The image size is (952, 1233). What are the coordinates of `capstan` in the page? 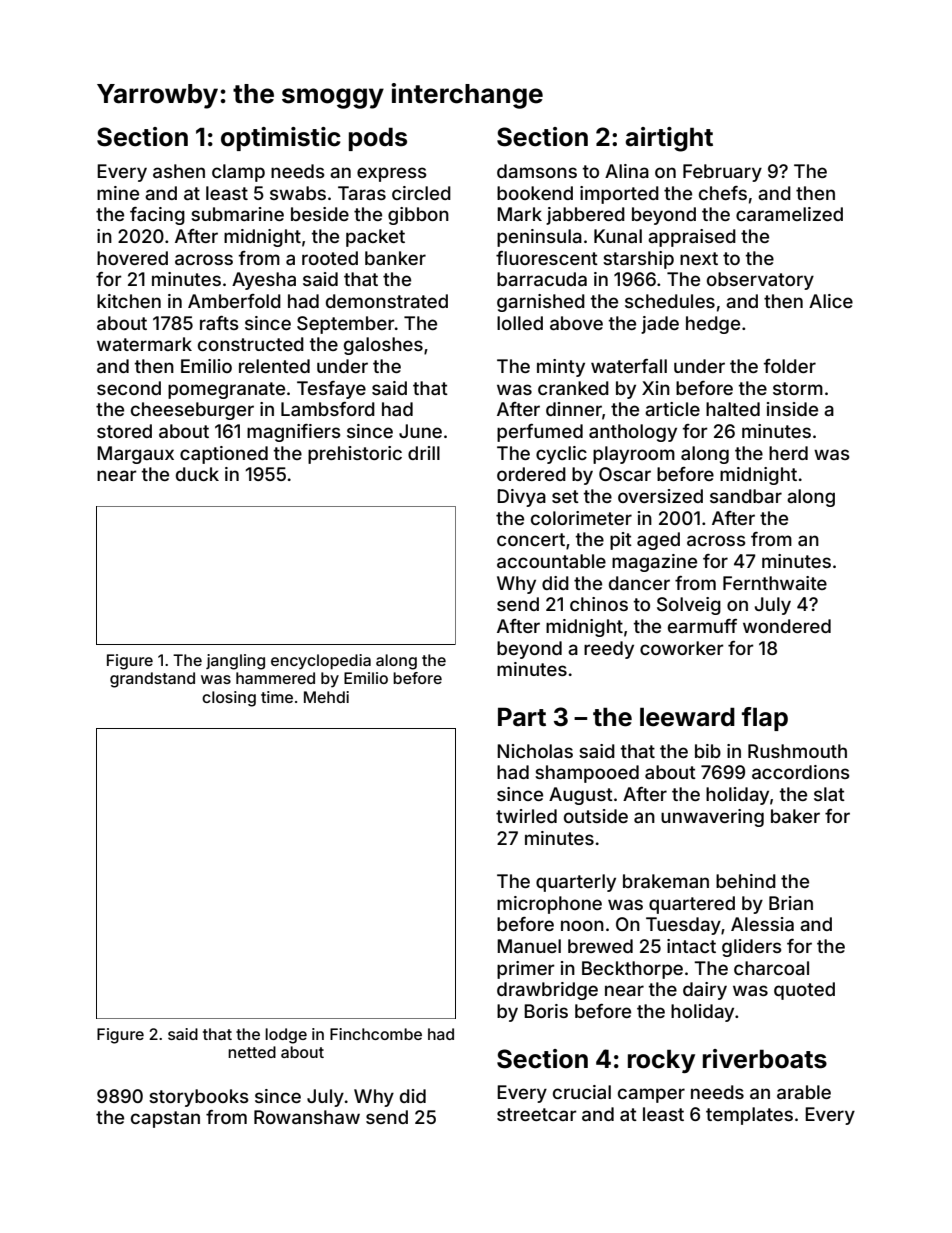 It's located at (165, 1119).
